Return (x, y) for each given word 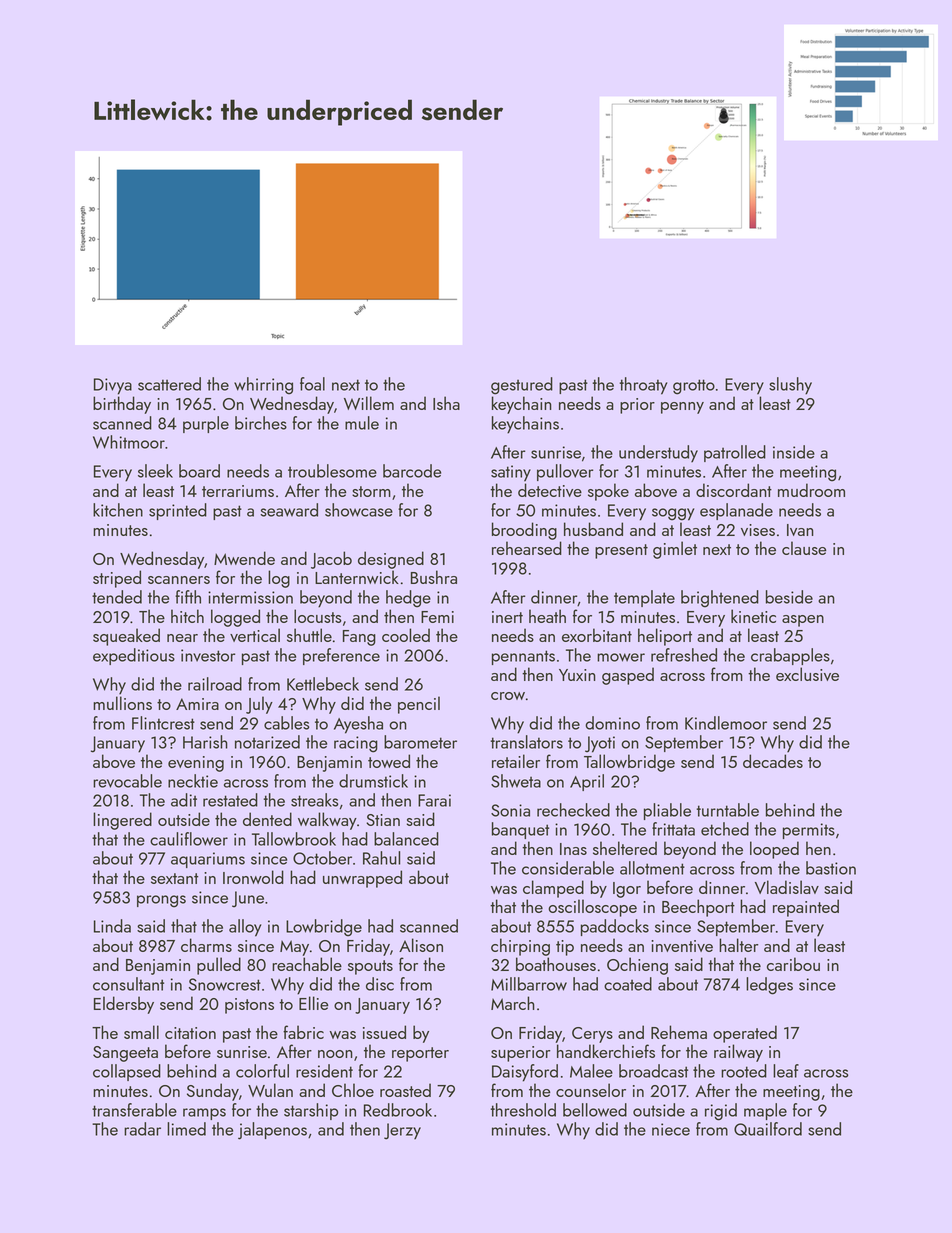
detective (550, 490)
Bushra (434, 577)
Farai (434, 800)
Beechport (698, 908)
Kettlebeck (323, 684)
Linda (112, 926)
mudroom (811, 490)
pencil (419, 705)
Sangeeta (125, 1054)
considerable (568, 868)
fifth (188, 597)
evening (196, 764)
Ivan (800, 530)
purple (206, 424)
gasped (628, 676)
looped (774, 850)
